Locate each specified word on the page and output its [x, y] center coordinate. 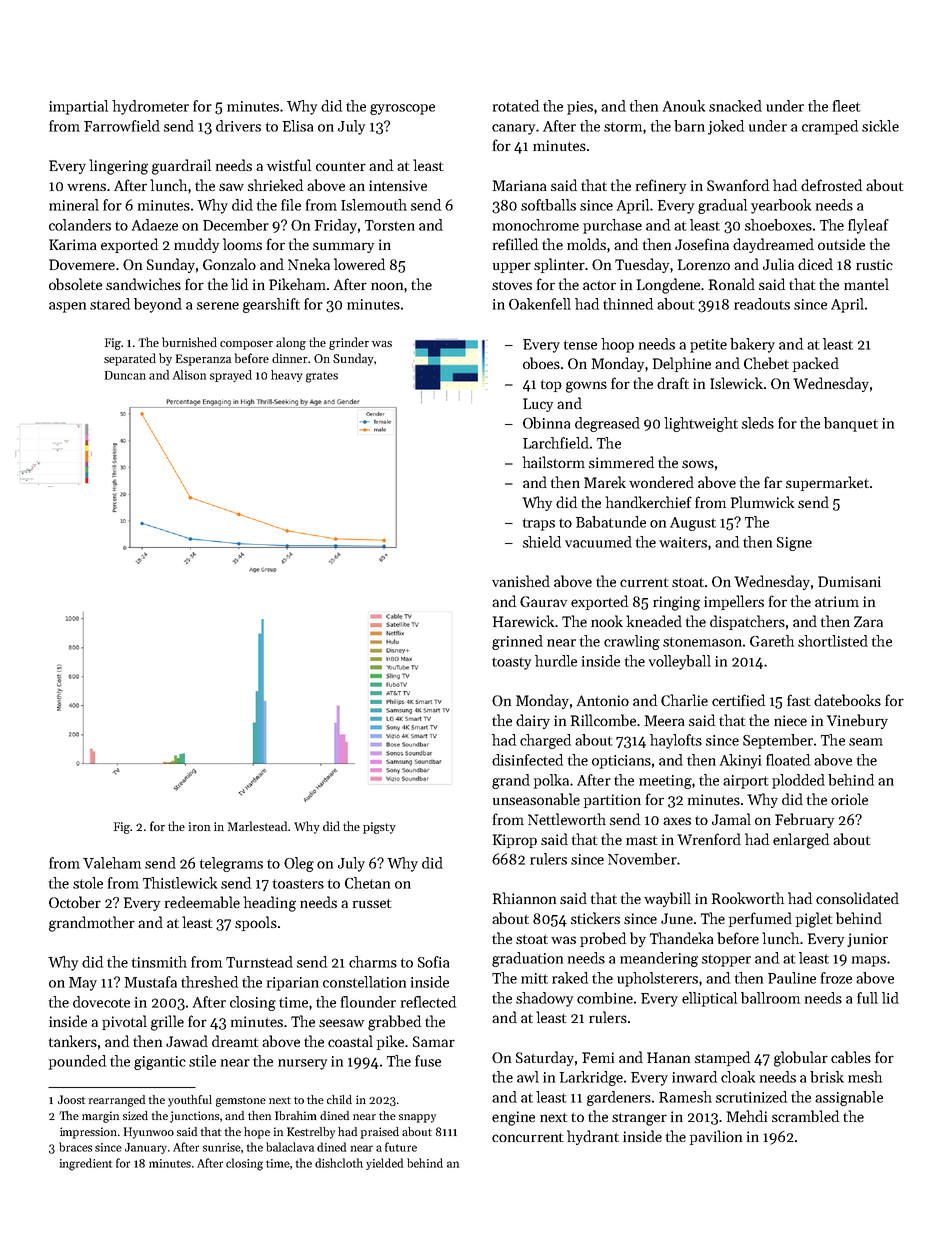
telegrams [231, 864]
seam [866, 742]
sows [698, 464]
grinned [517, 642]
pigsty [379, 828]
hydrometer [150, 107]
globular [801, 1059]
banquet [851, 424]
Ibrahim [296, 1115]
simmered [621, 462]
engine [513, 1118]
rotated [516, 106]
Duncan [125, 375]
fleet [847, 106]
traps [539, 524]
